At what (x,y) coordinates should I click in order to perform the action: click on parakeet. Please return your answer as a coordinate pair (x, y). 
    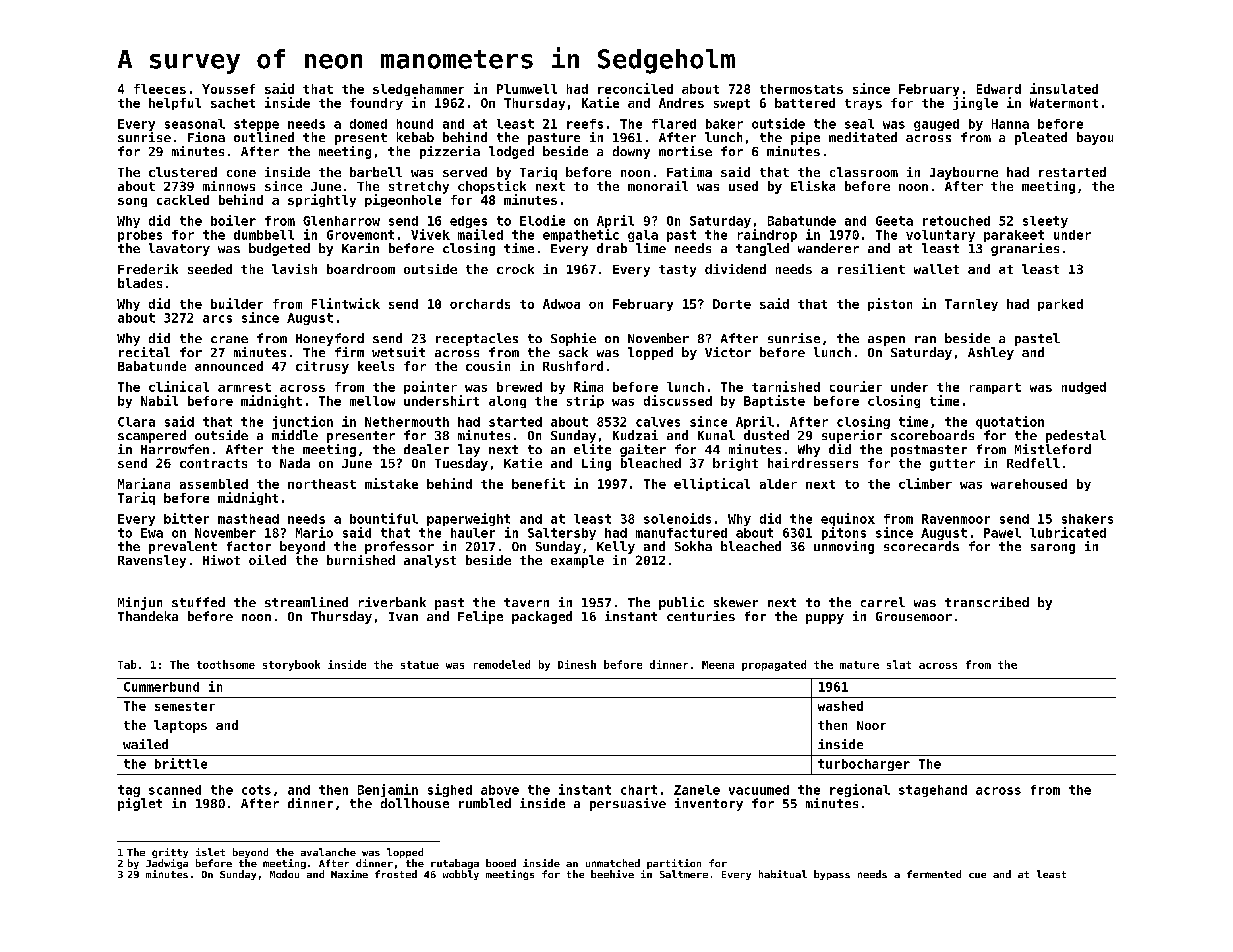
    Looking at the image, I should click on (1014, 236).
